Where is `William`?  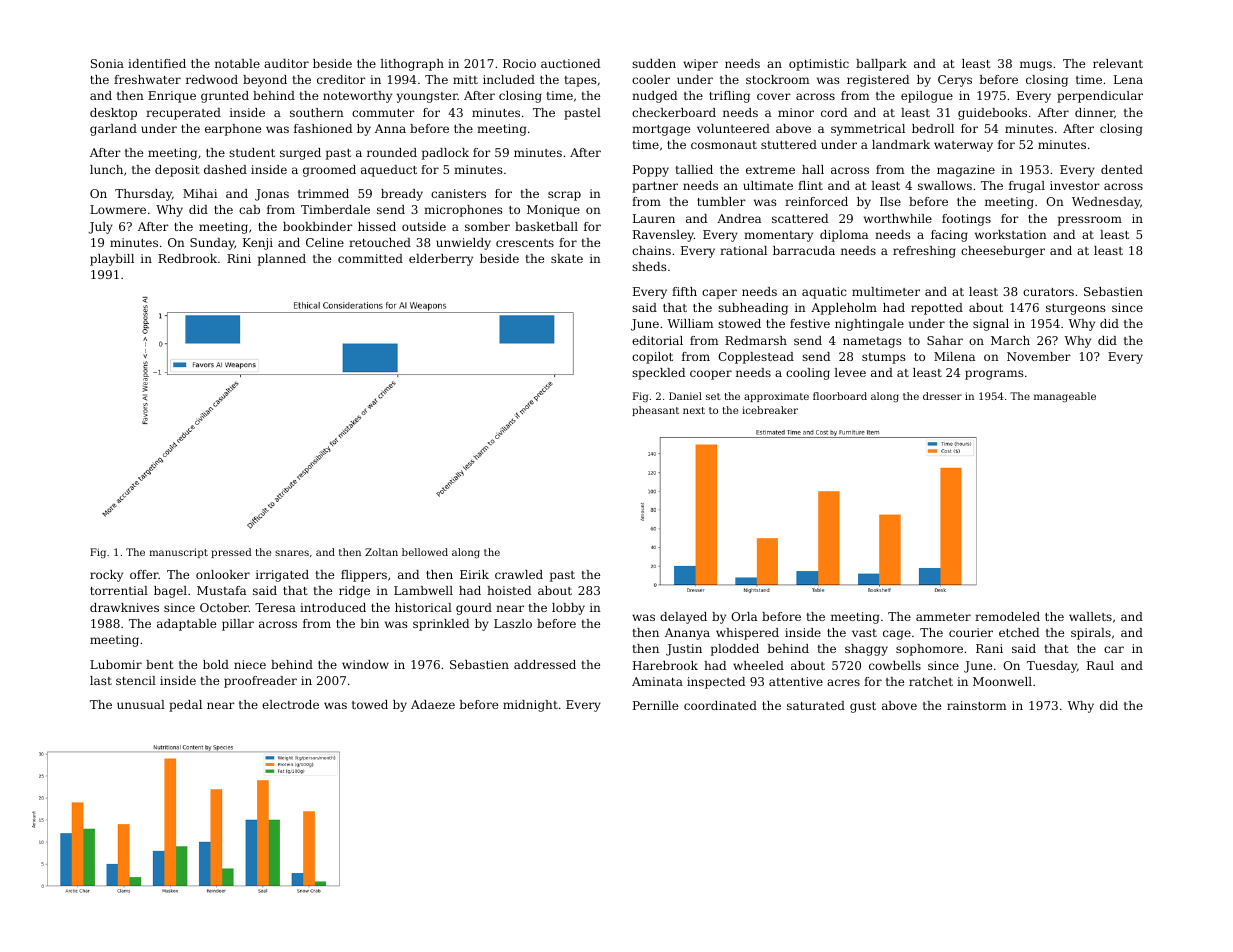 William is located at coordinates (690, 323).
